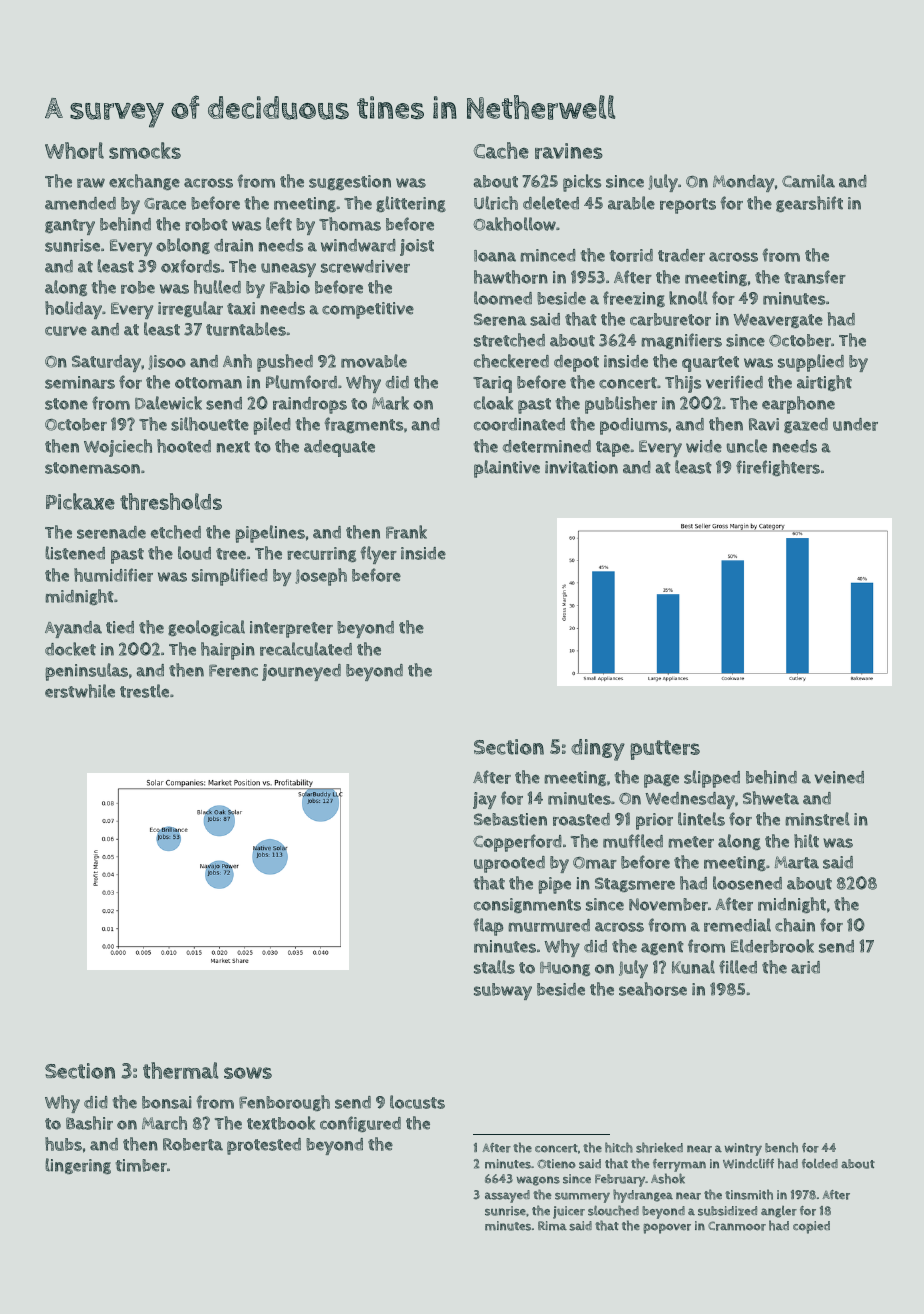 This screenshot has height=1314, width=924. I want to click on Rima, so click(552, 1226).
